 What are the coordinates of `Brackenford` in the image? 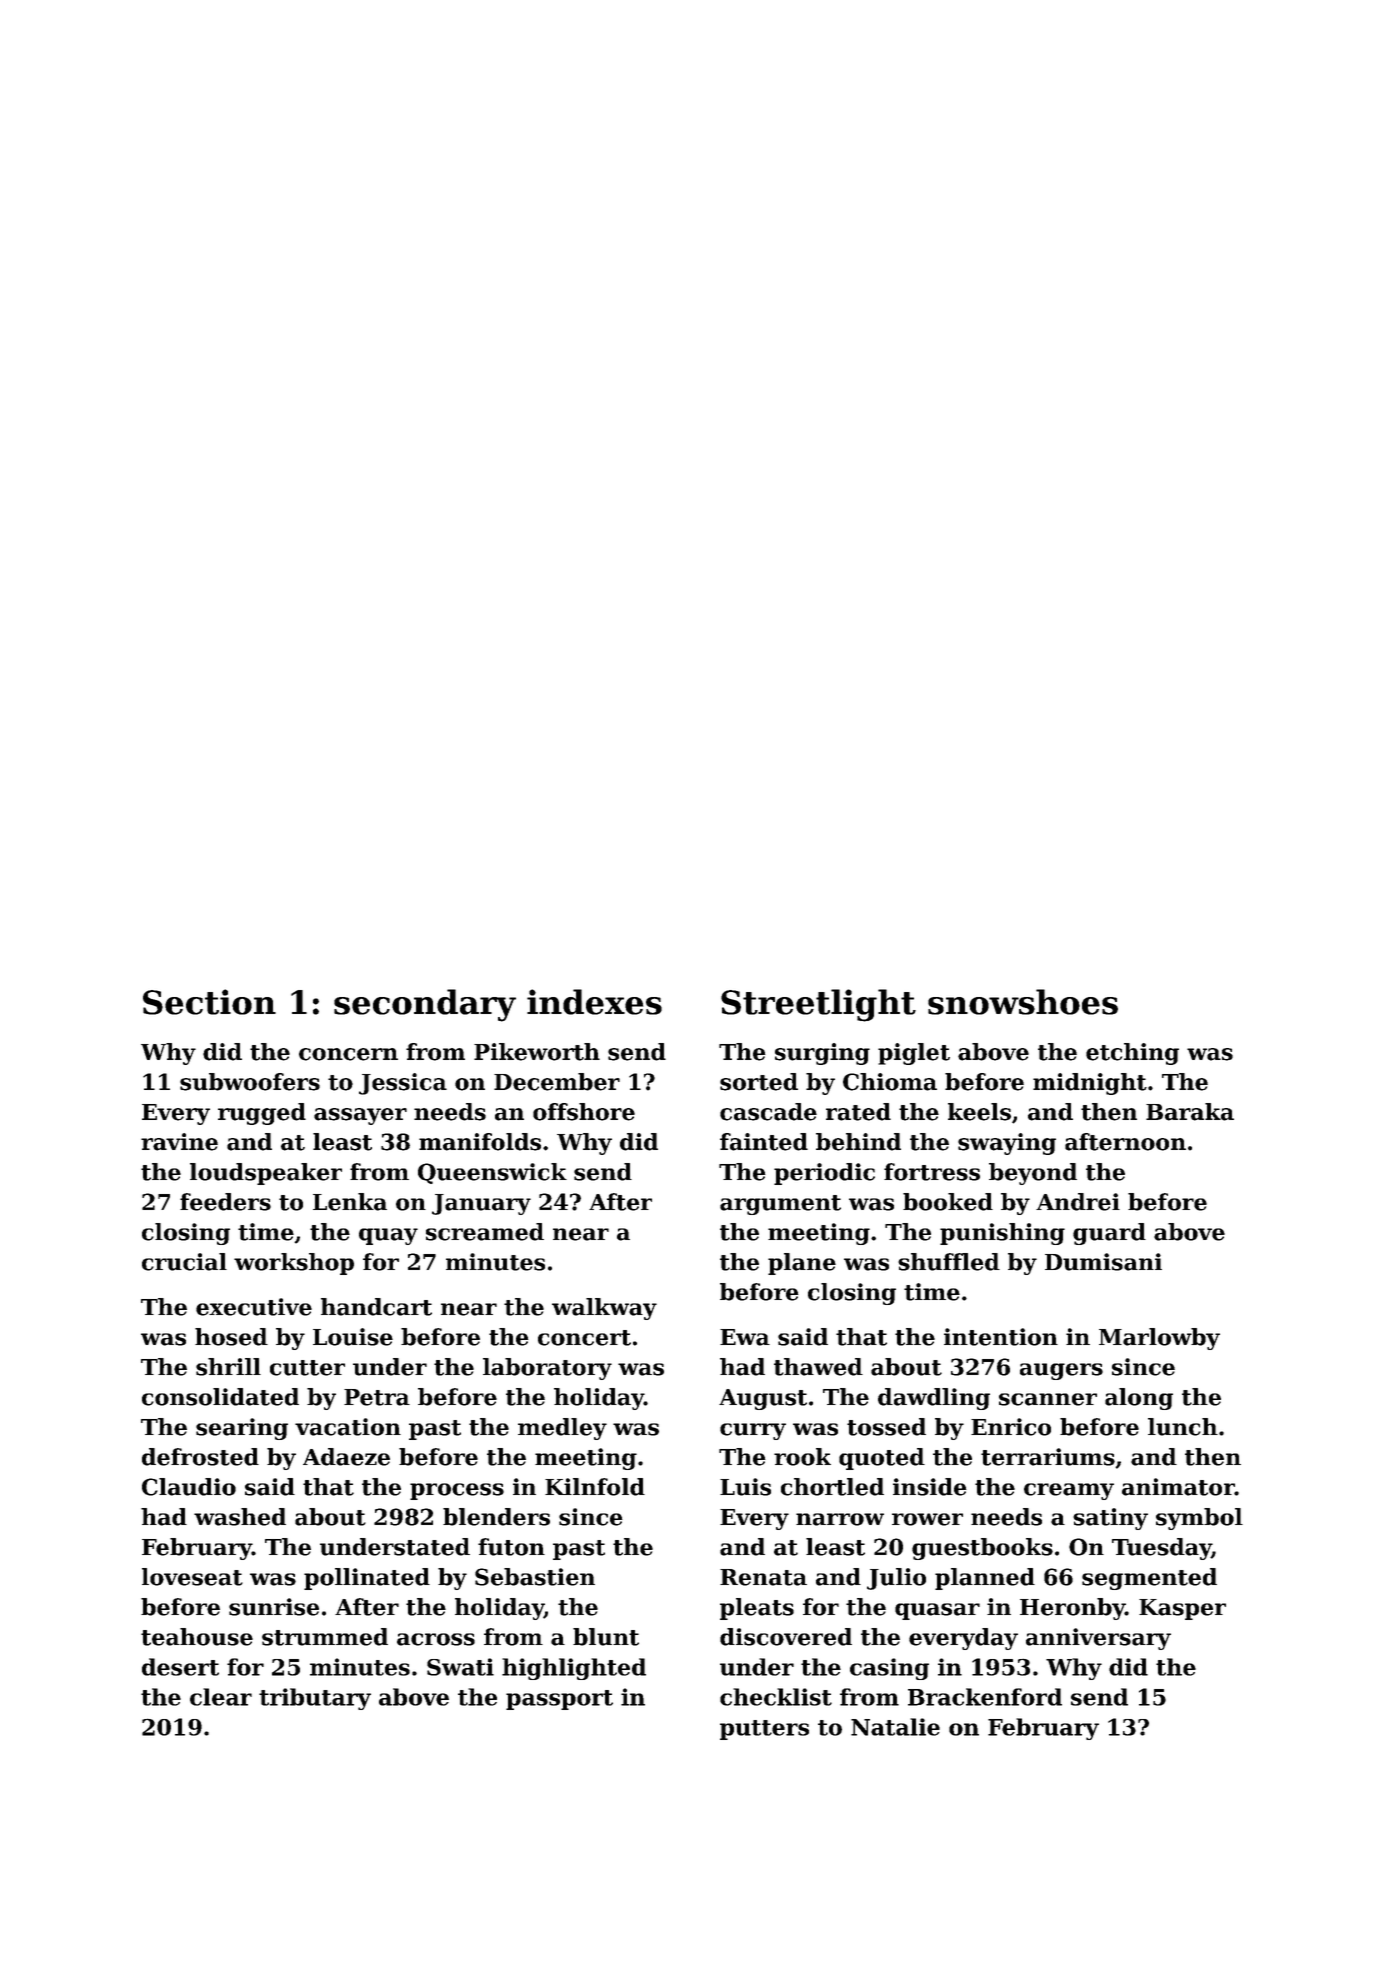 It's located at (985, 1697).
